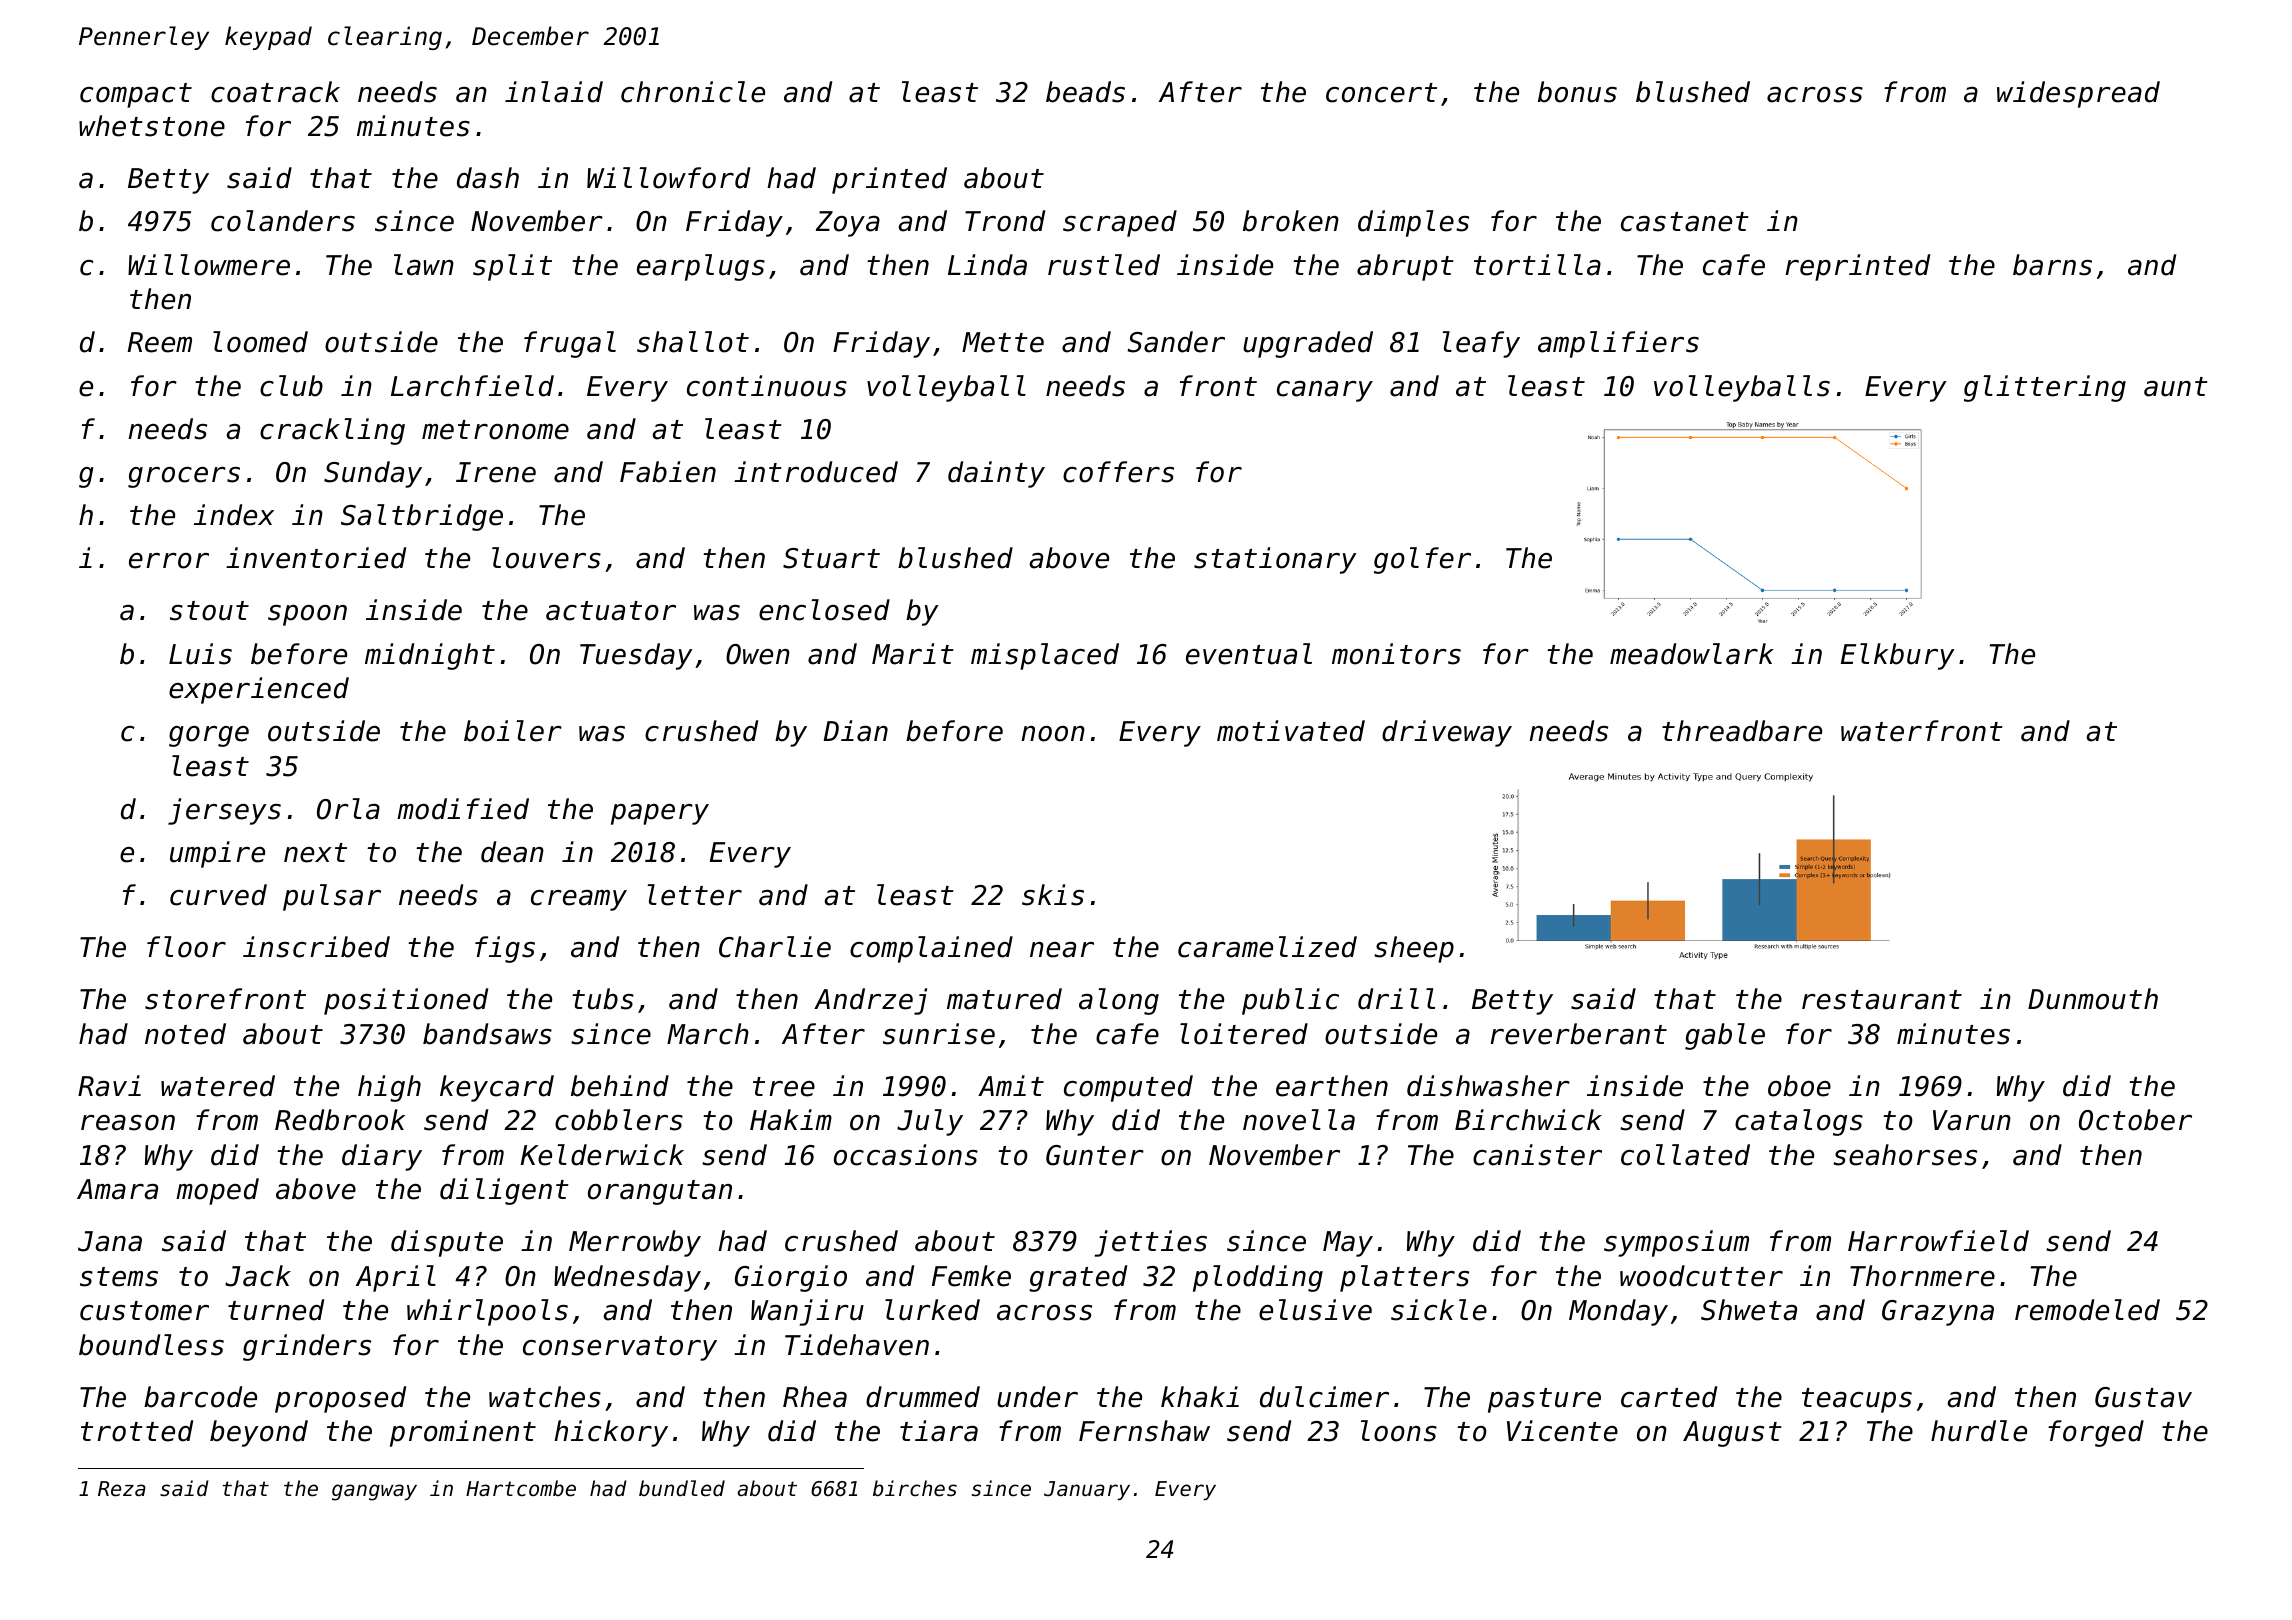 This screenshot has width=2292, height=1620. What do you see at coordinates (1905, 1155) in the screenshot?
I see `seahorses` at bounding box center [1905, 1155].
